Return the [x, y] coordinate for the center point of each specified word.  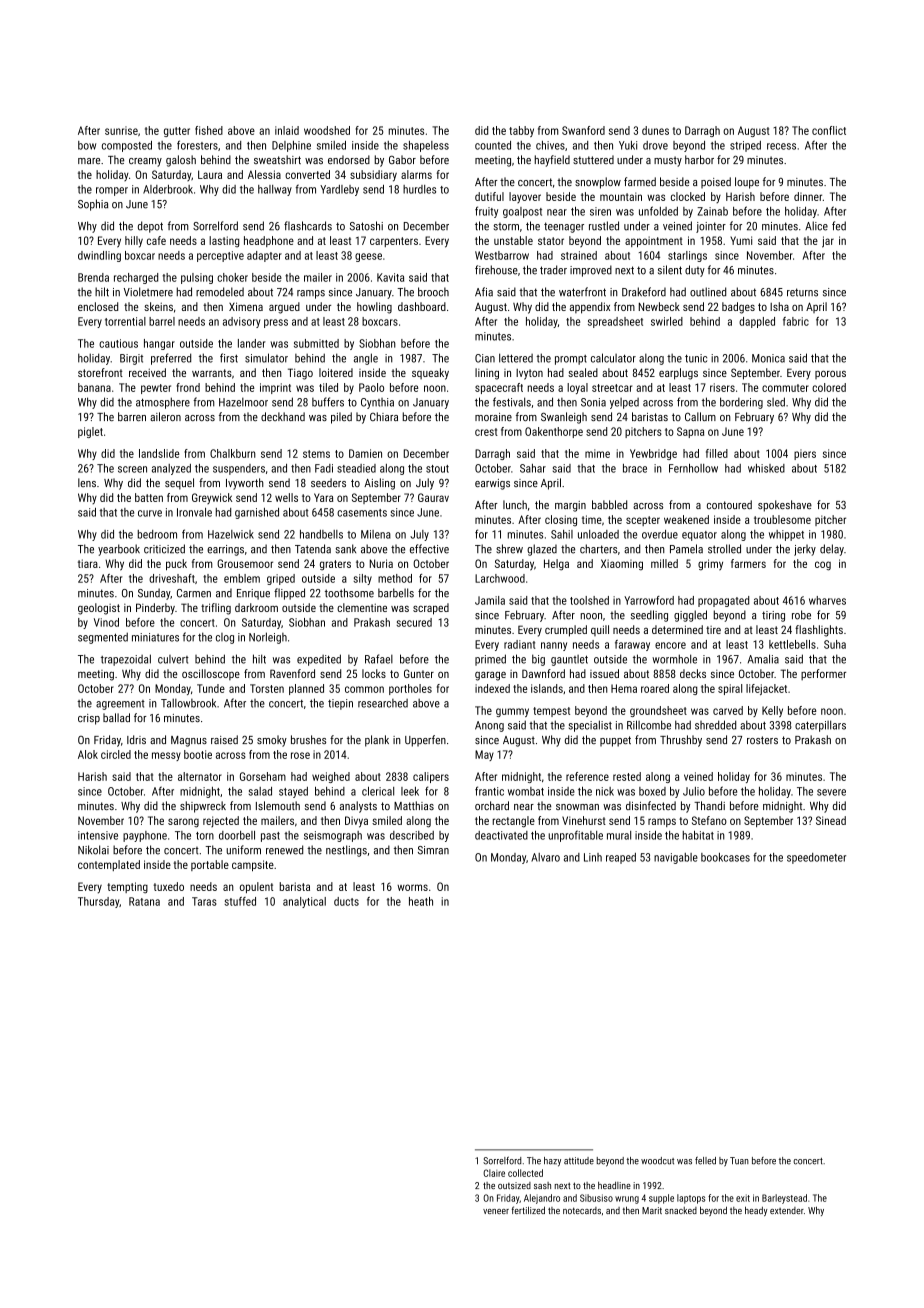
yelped [624, 403]
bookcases [725, 857]
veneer [496, 1211]
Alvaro [545, 857]
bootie [198, 754]
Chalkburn [233, 453]
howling [374, 308]
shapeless [426, 146]
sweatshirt [277, 159]
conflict [829, 130]
